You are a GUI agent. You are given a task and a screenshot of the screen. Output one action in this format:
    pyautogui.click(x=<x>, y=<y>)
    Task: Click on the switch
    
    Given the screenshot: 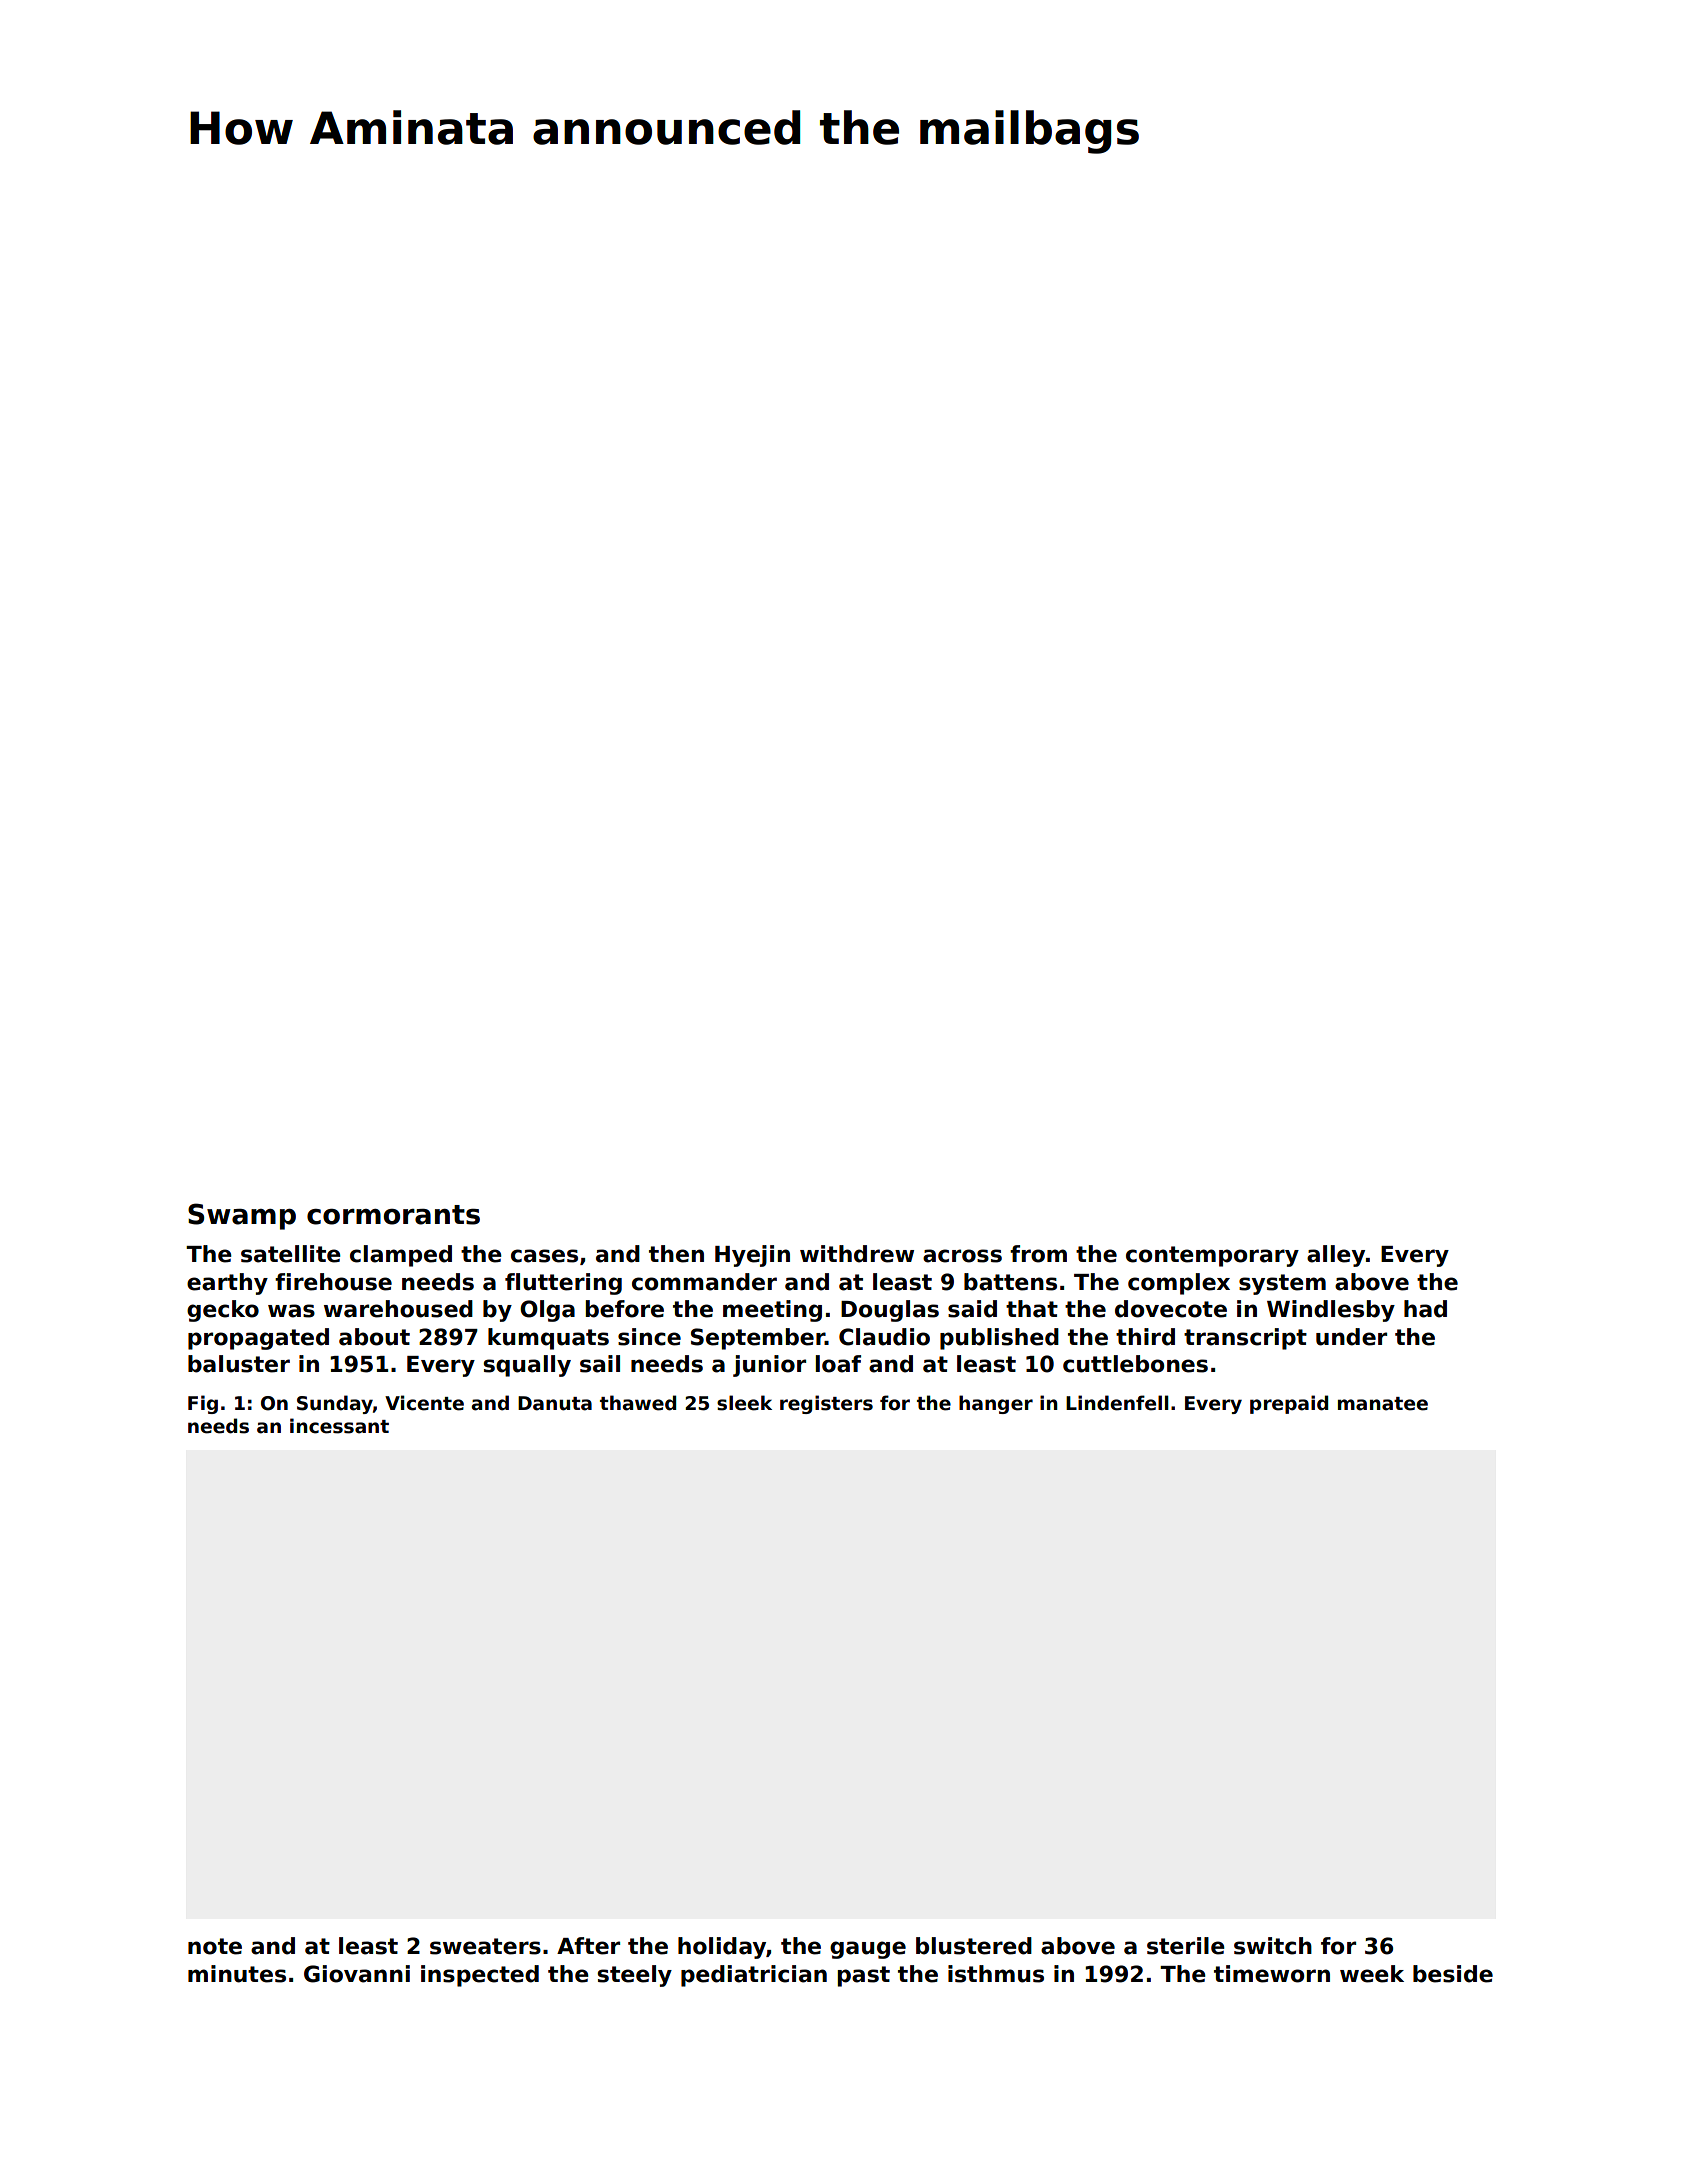 What is the action you would take?
    pyautogui.click(x=1273, y=1946)
